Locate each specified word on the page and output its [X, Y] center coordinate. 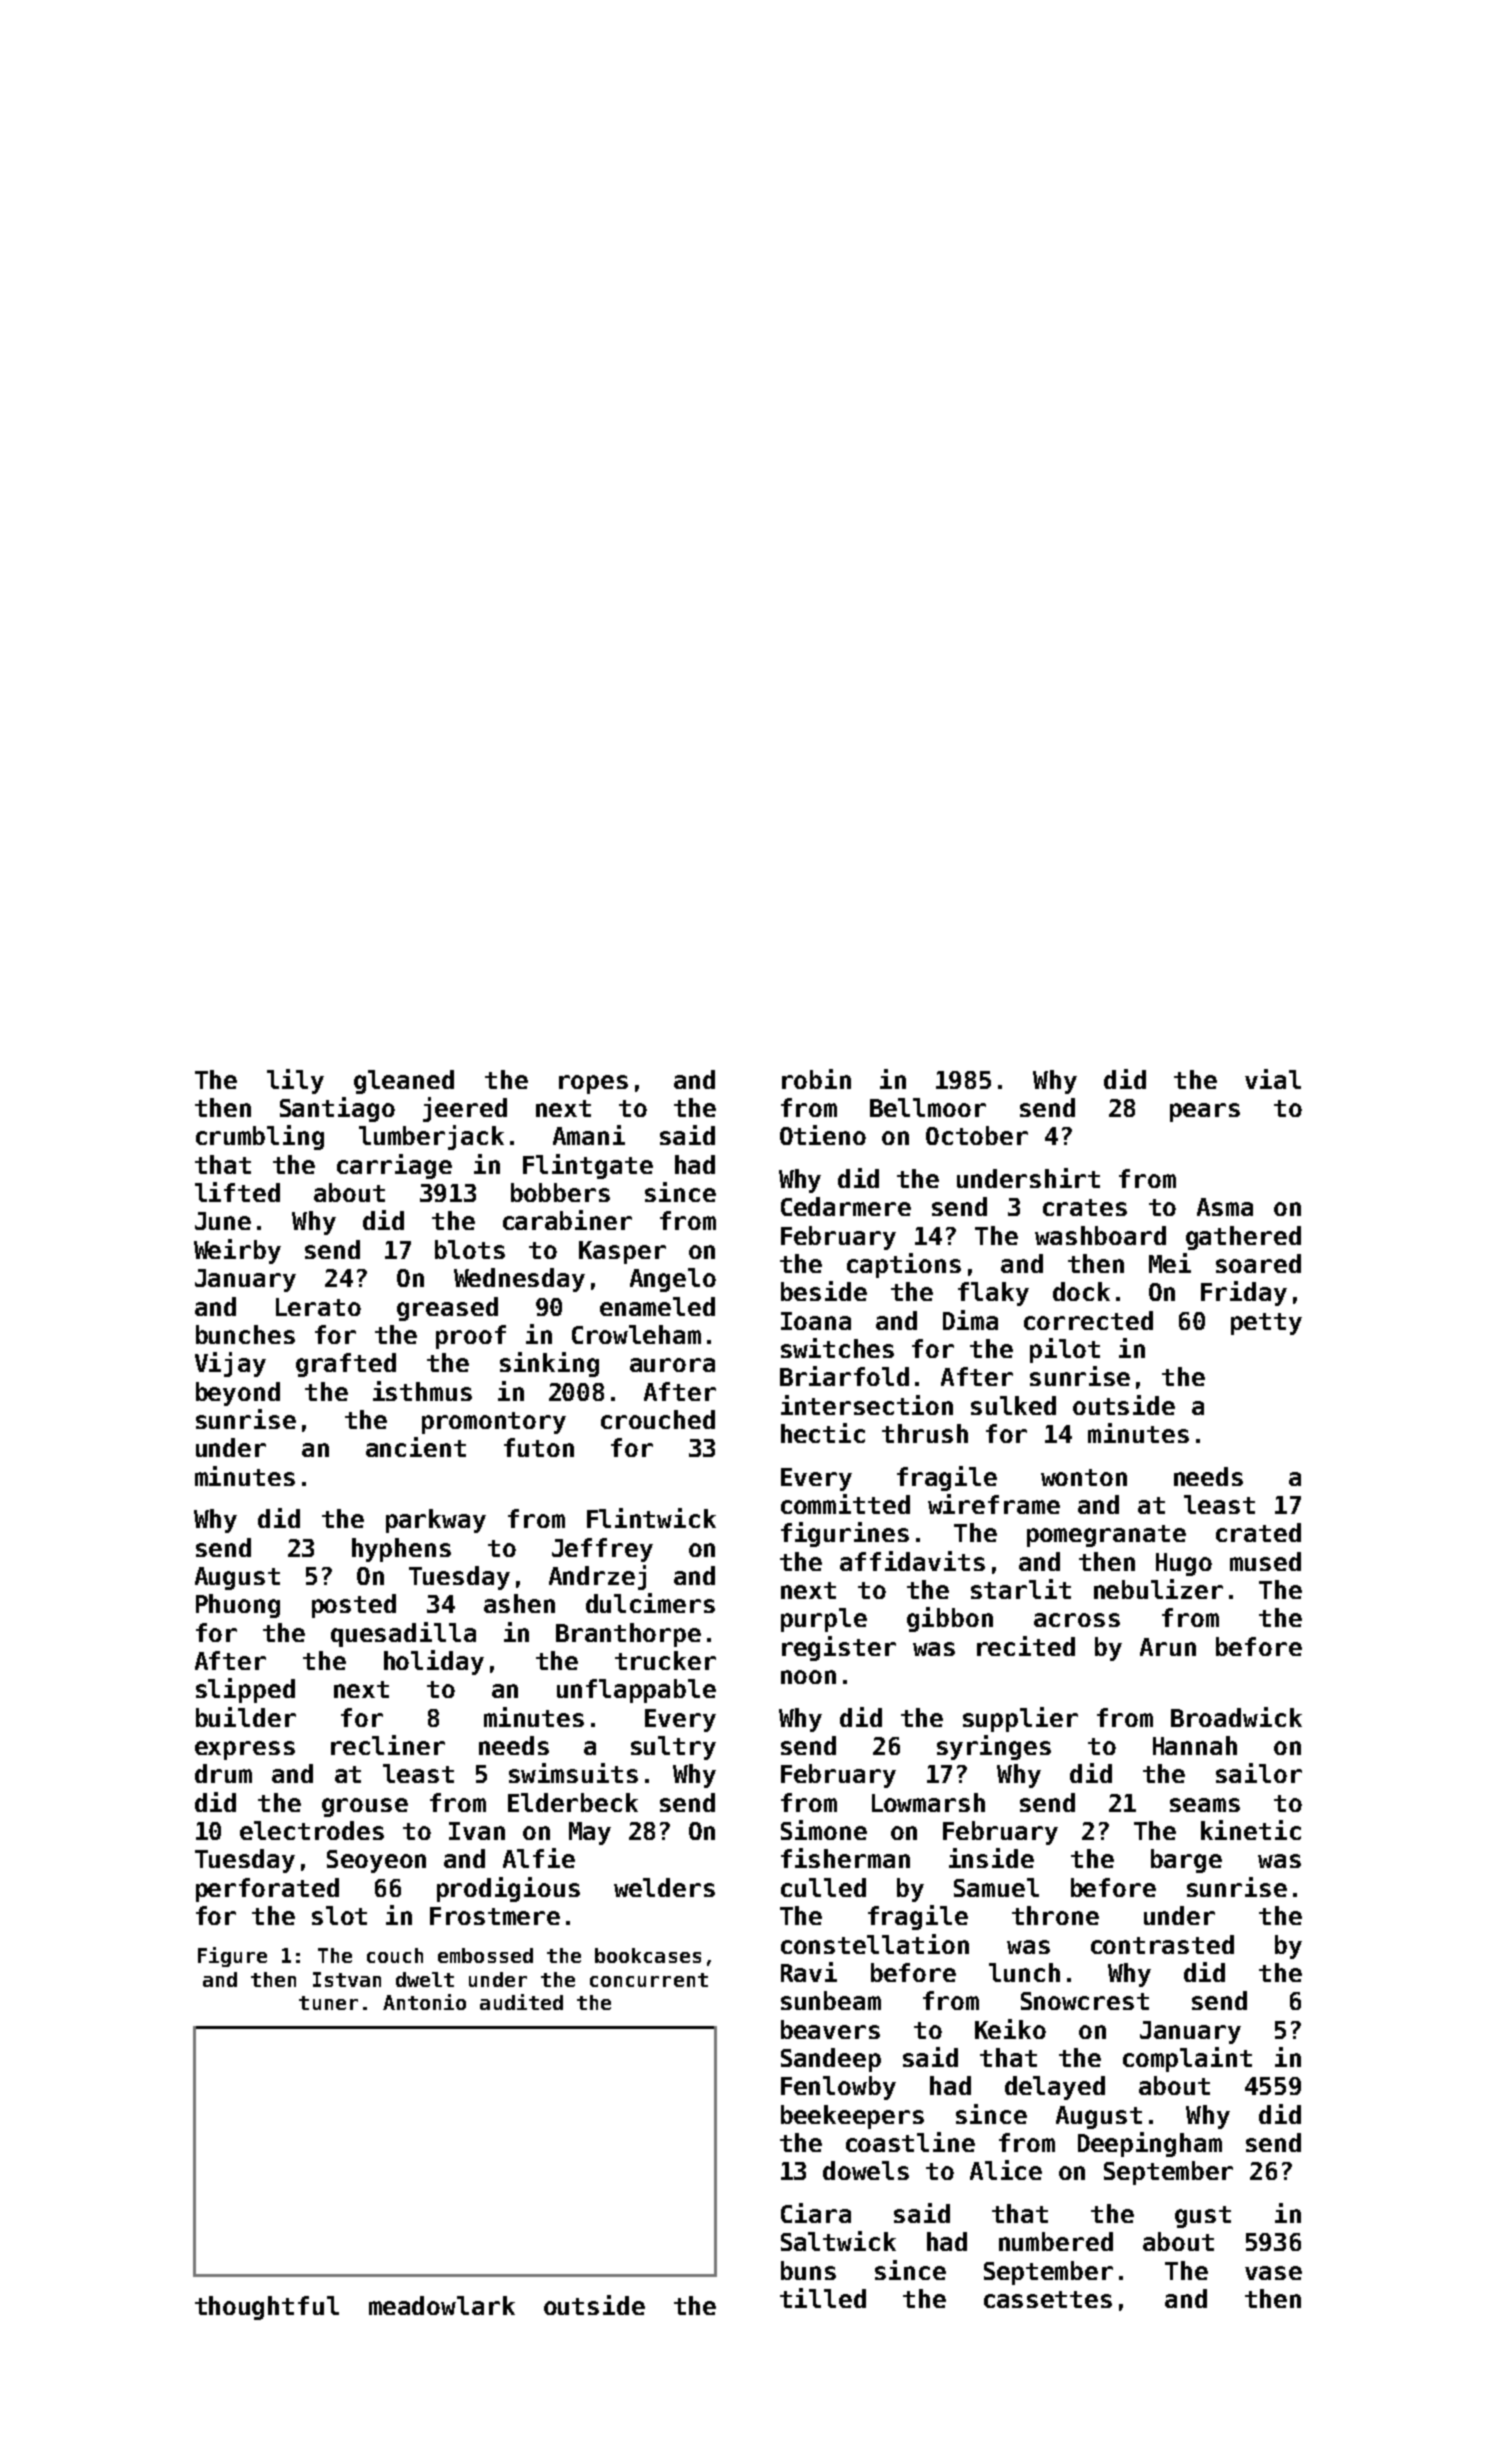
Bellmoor [928, 1107]
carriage [394, 1166]
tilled [823, 2298]
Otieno [823, 1135]
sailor [1259, 1773]
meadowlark [442, 2305]
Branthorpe [628, 1635]
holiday [434, 1662]
